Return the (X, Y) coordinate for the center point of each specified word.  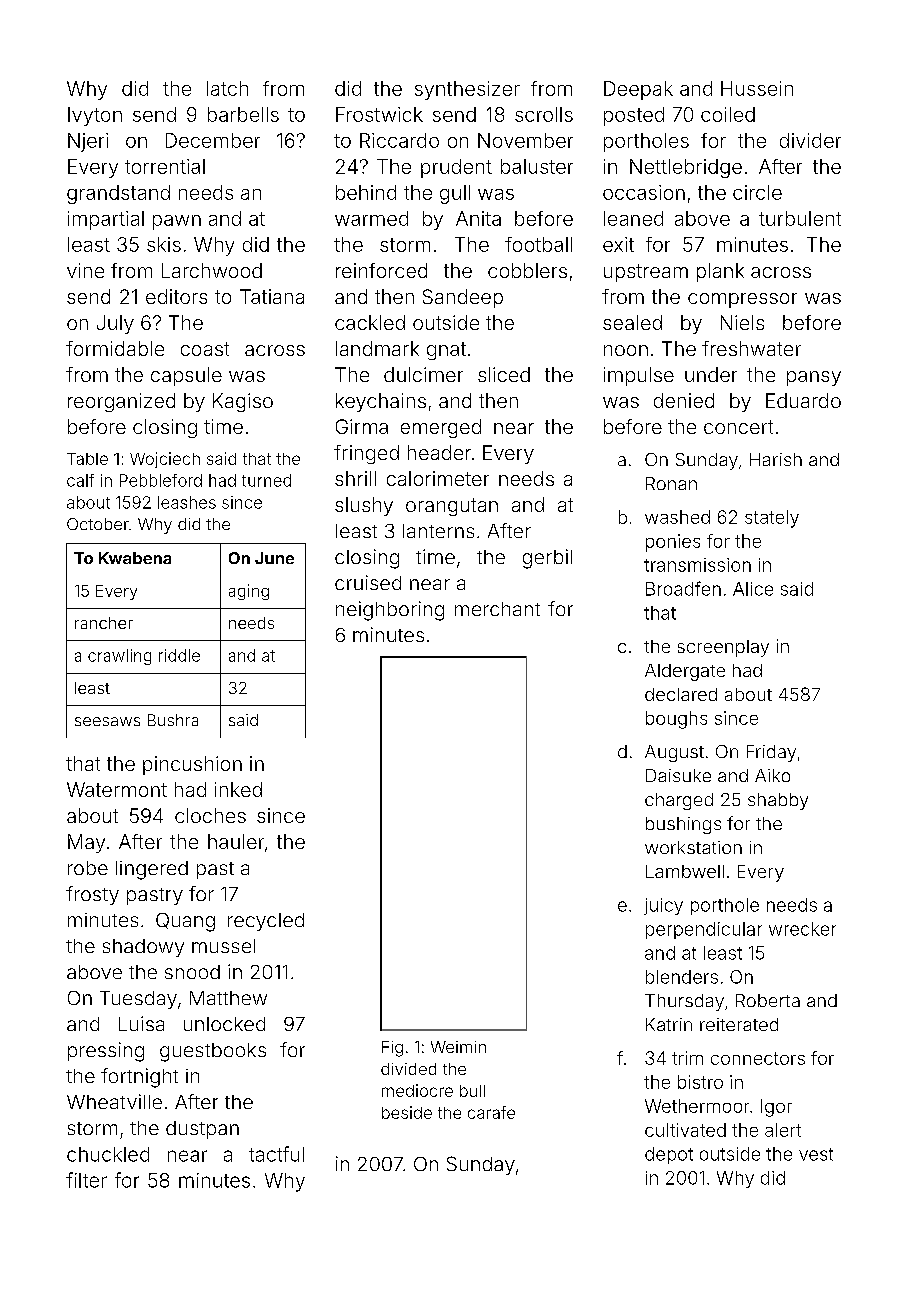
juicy (663, 906)
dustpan (202, 1130)
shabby (778, 801)
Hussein (757, 88)
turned (266, 480)
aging (249, 592)
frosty (92, 895)
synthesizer (467, 90)
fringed (366, 454)
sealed (632, 322)
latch (227, 88)
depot (669, 1155)
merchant (497, 609)
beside (407, 1112)
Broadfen (683, 588)
